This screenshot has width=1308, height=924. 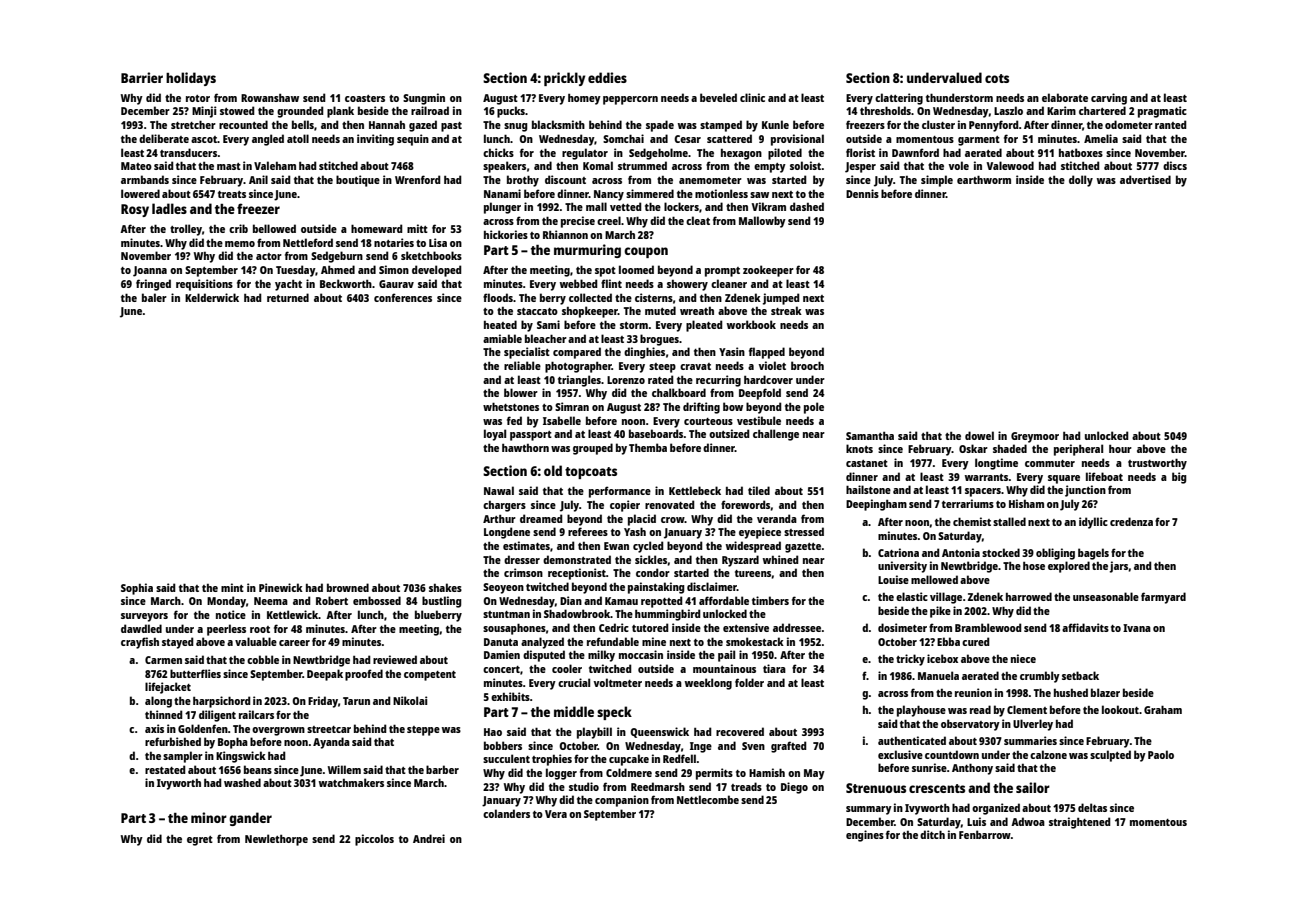 What do you see at coordinates (1175, 165) in the screenshot?
I see `discs` at bounding box center [1175, 165].
